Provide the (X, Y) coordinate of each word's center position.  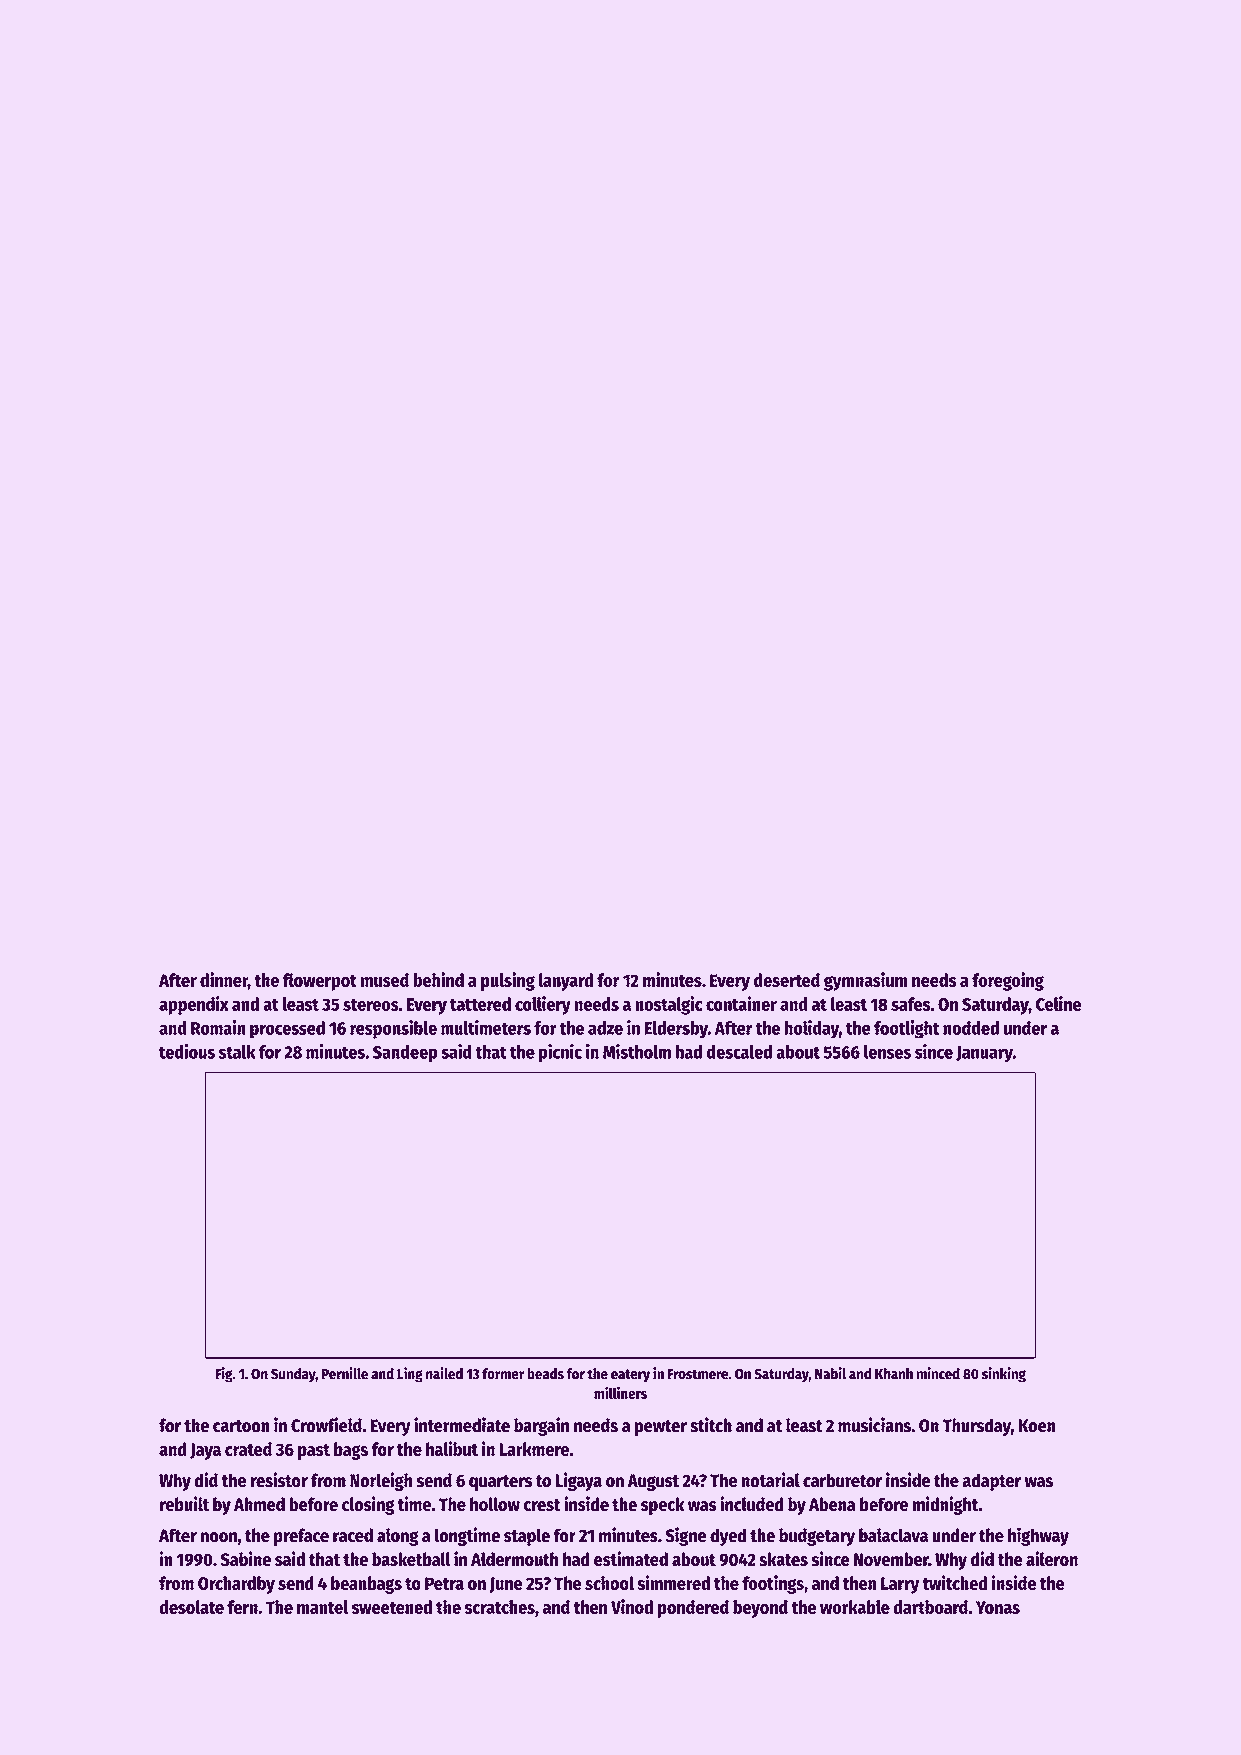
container (741, 1003)
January (984, 1054)
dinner (224, 981)
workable (855, 1607)
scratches (500, 1607)
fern (242, 1607)
